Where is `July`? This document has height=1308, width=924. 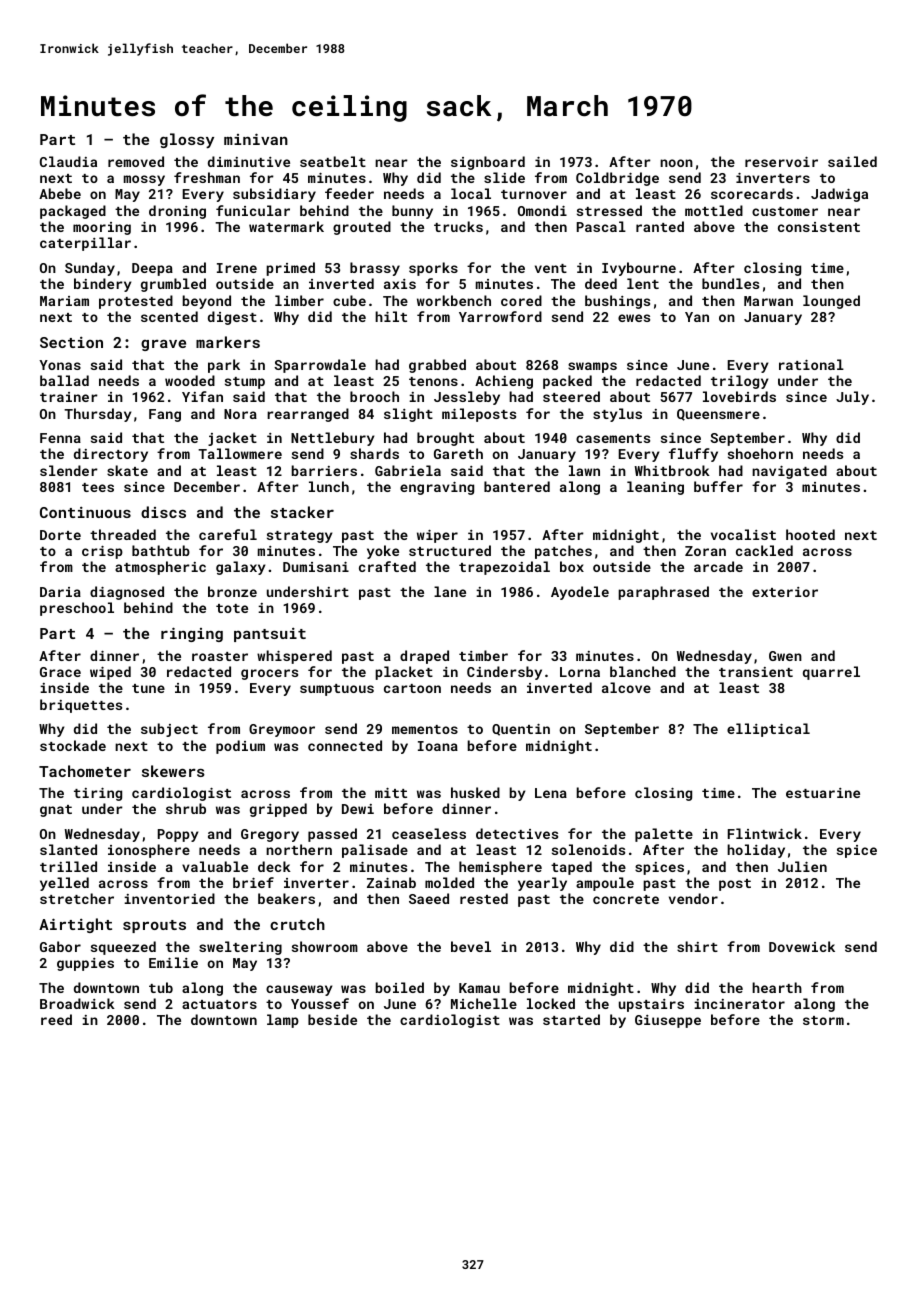
July is located at coordinates (852, 398).
